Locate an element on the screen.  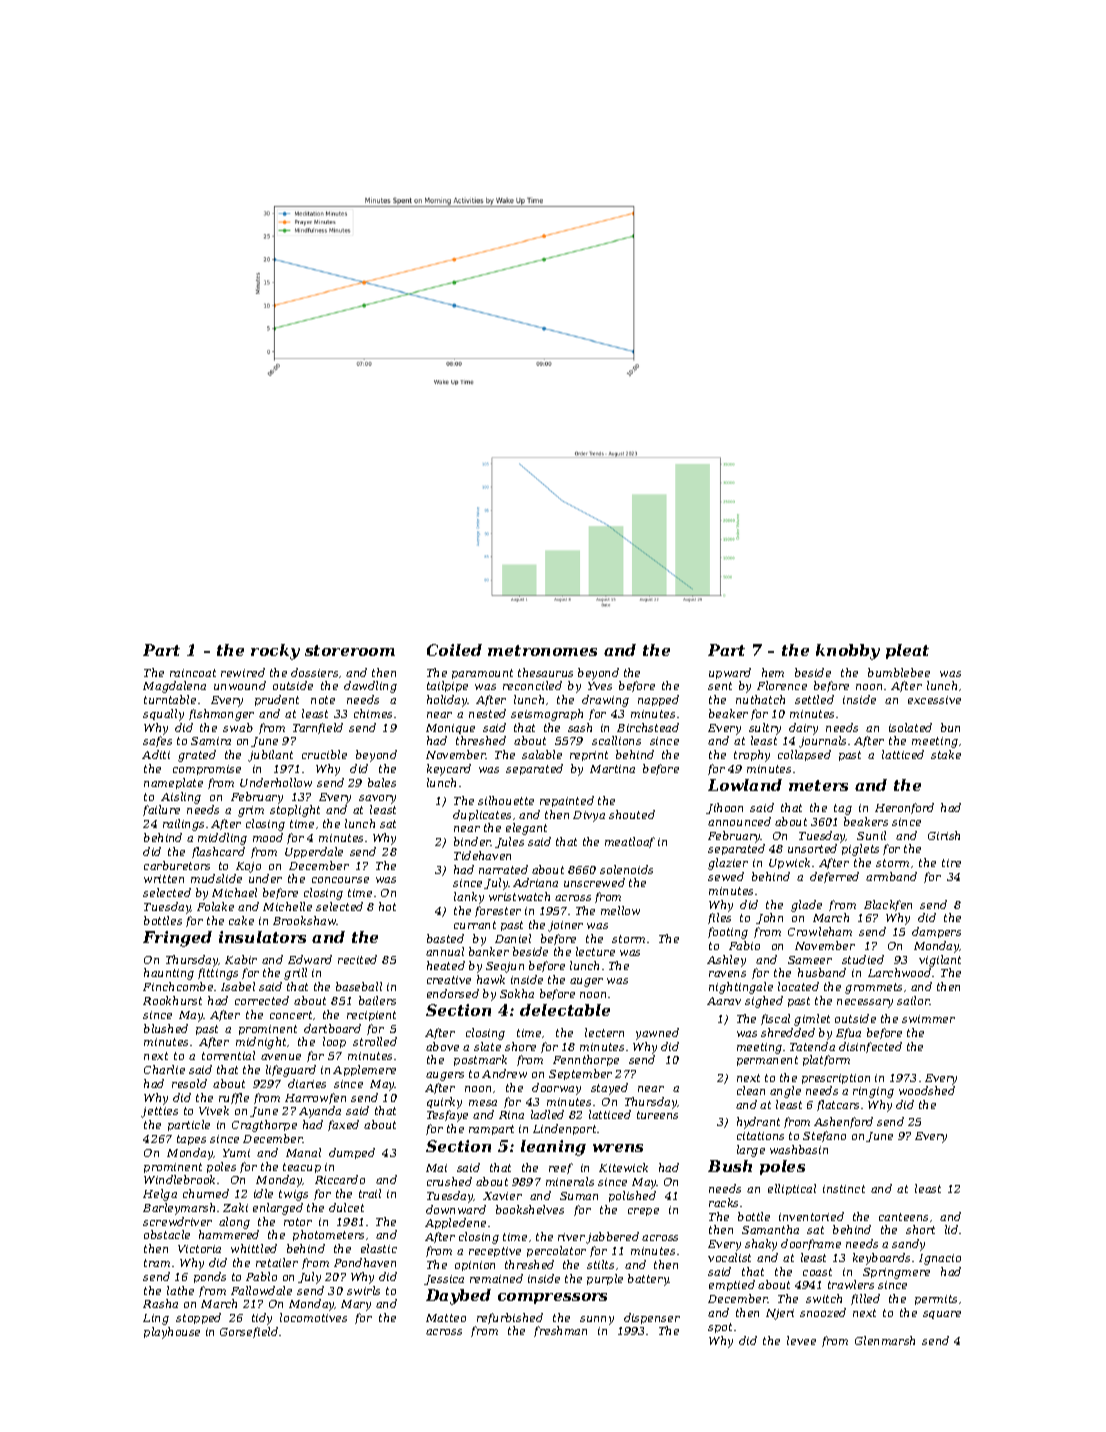
Fennthorpe is located at coordinates (586, 1060).
